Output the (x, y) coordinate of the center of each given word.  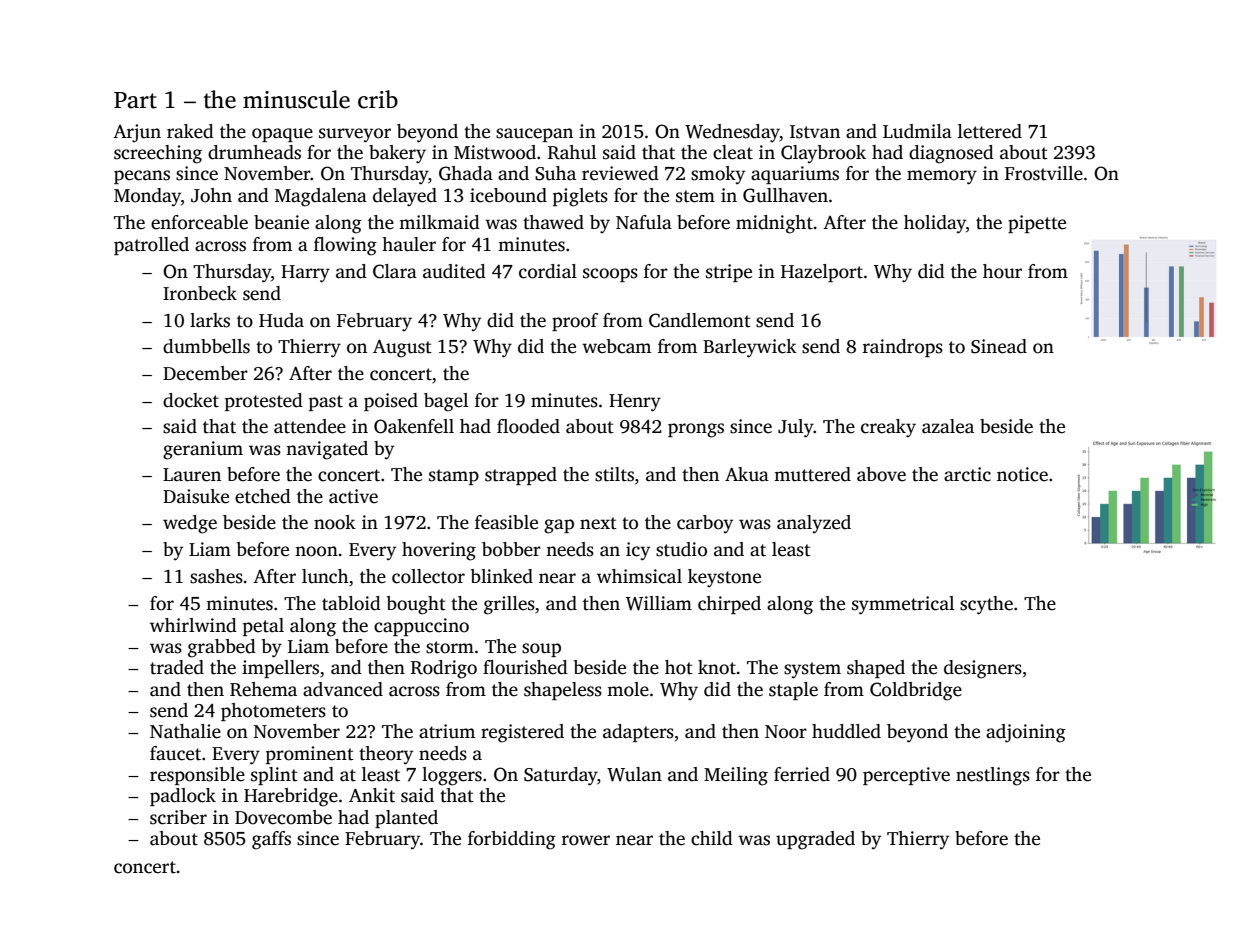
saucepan (534, 135)
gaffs (271, 840)
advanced (343, 689)
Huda (281, 320)
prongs (696, 430)
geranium (203, 450)
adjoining (1026, 733)
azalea (948, 426)
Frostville (1044, 173)
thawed (553, 222)
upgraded (815, 840)
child (712, 838)
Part (135, 100)
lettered (990, 131)
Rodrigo (444, 669)
